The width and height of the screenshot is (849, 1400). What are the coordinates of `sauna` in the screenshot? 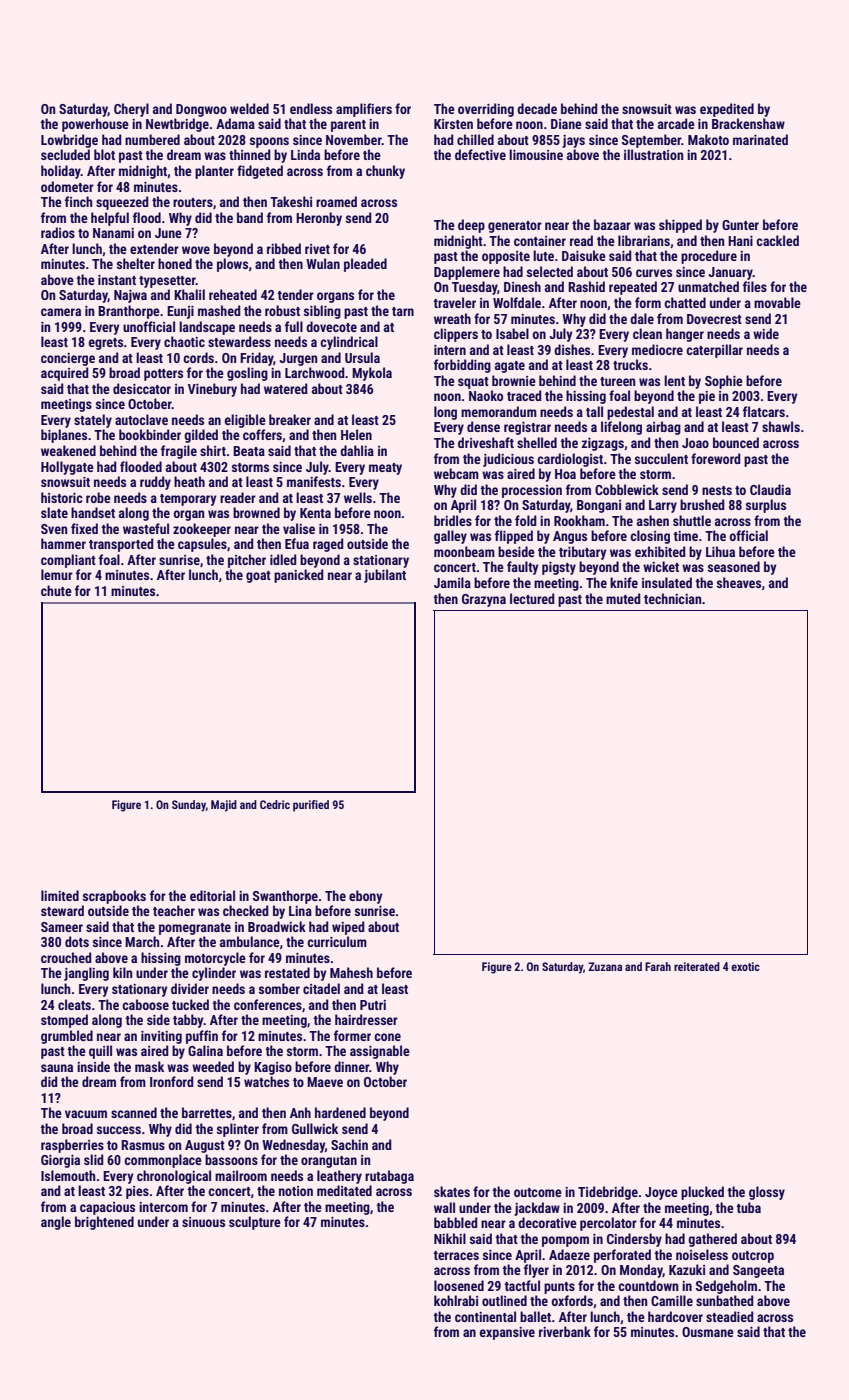 It's located at (57, 1068).
